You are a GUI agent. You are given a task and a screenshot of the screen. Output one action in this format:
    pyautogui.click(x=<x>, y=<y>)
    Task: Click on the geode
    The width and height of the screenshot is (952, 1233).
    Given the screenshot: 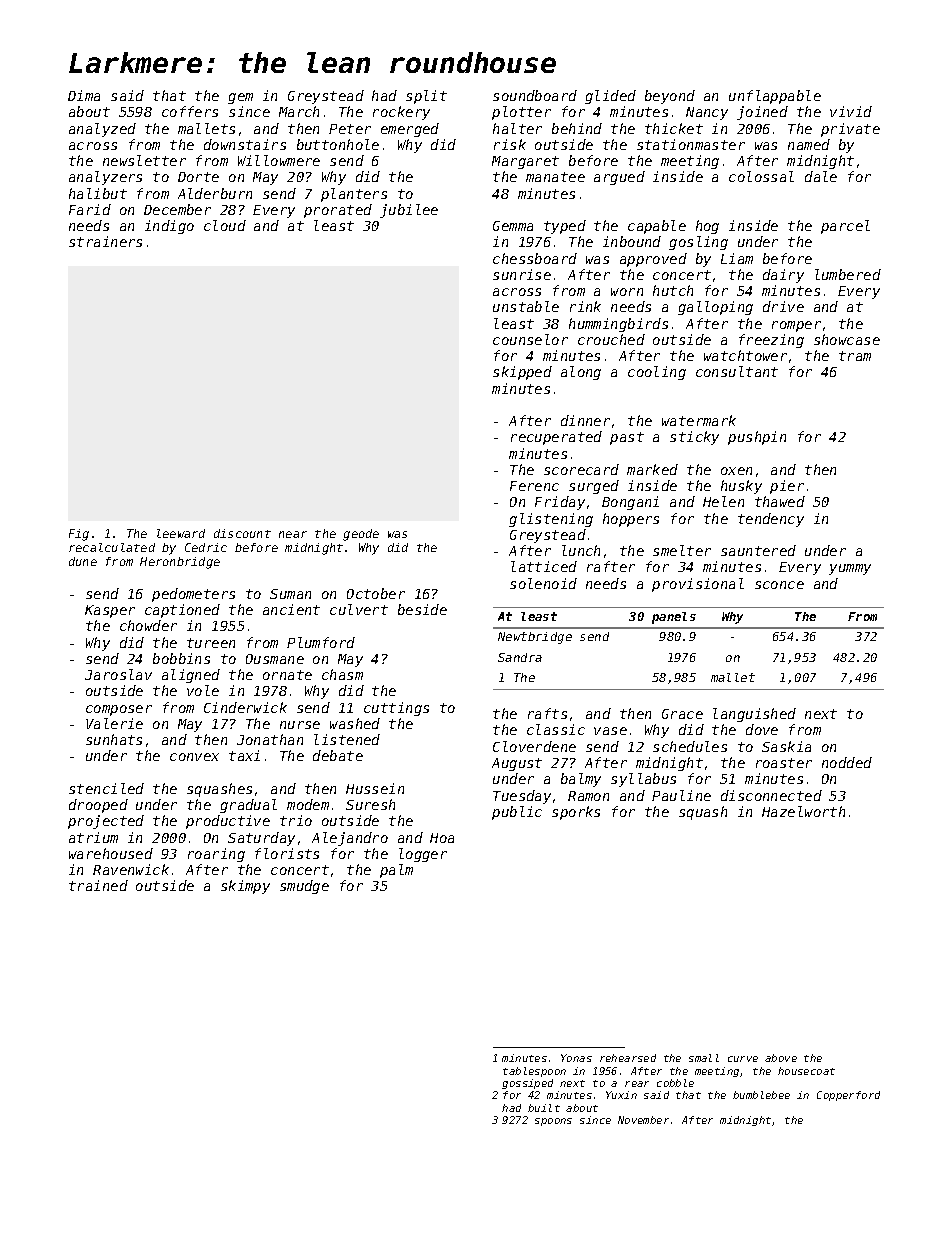 What is the action you would take?
    pyautogui.click(x=361, y=535)
